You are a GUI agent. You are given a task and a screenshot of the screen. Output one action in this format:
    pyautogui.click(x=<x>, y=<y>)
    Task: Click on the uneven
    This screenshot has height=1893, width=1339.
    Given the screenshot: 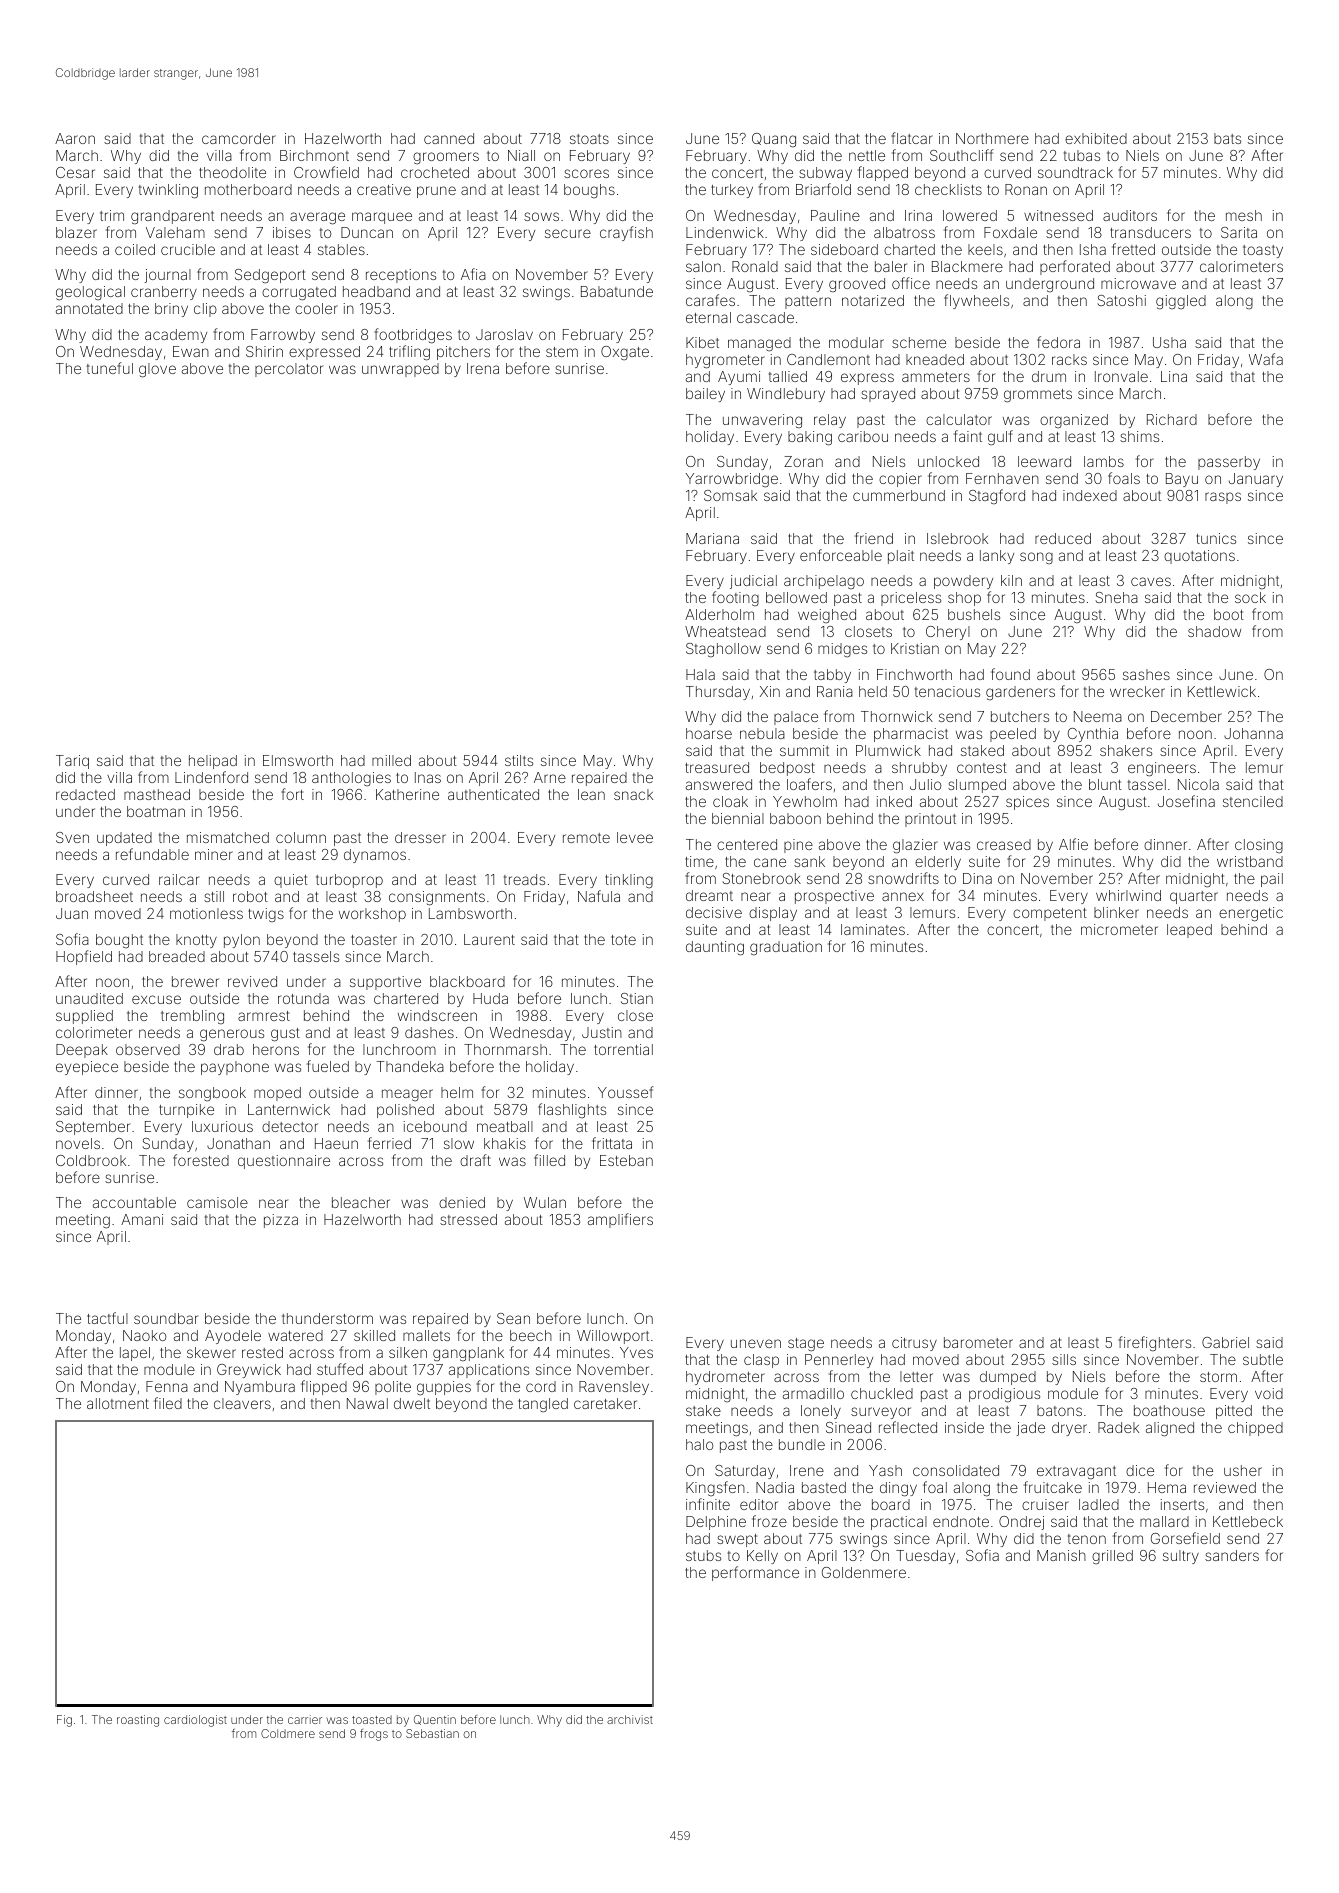 What is the action you would take?
    pyautogui.click(x=756, y=1343)
